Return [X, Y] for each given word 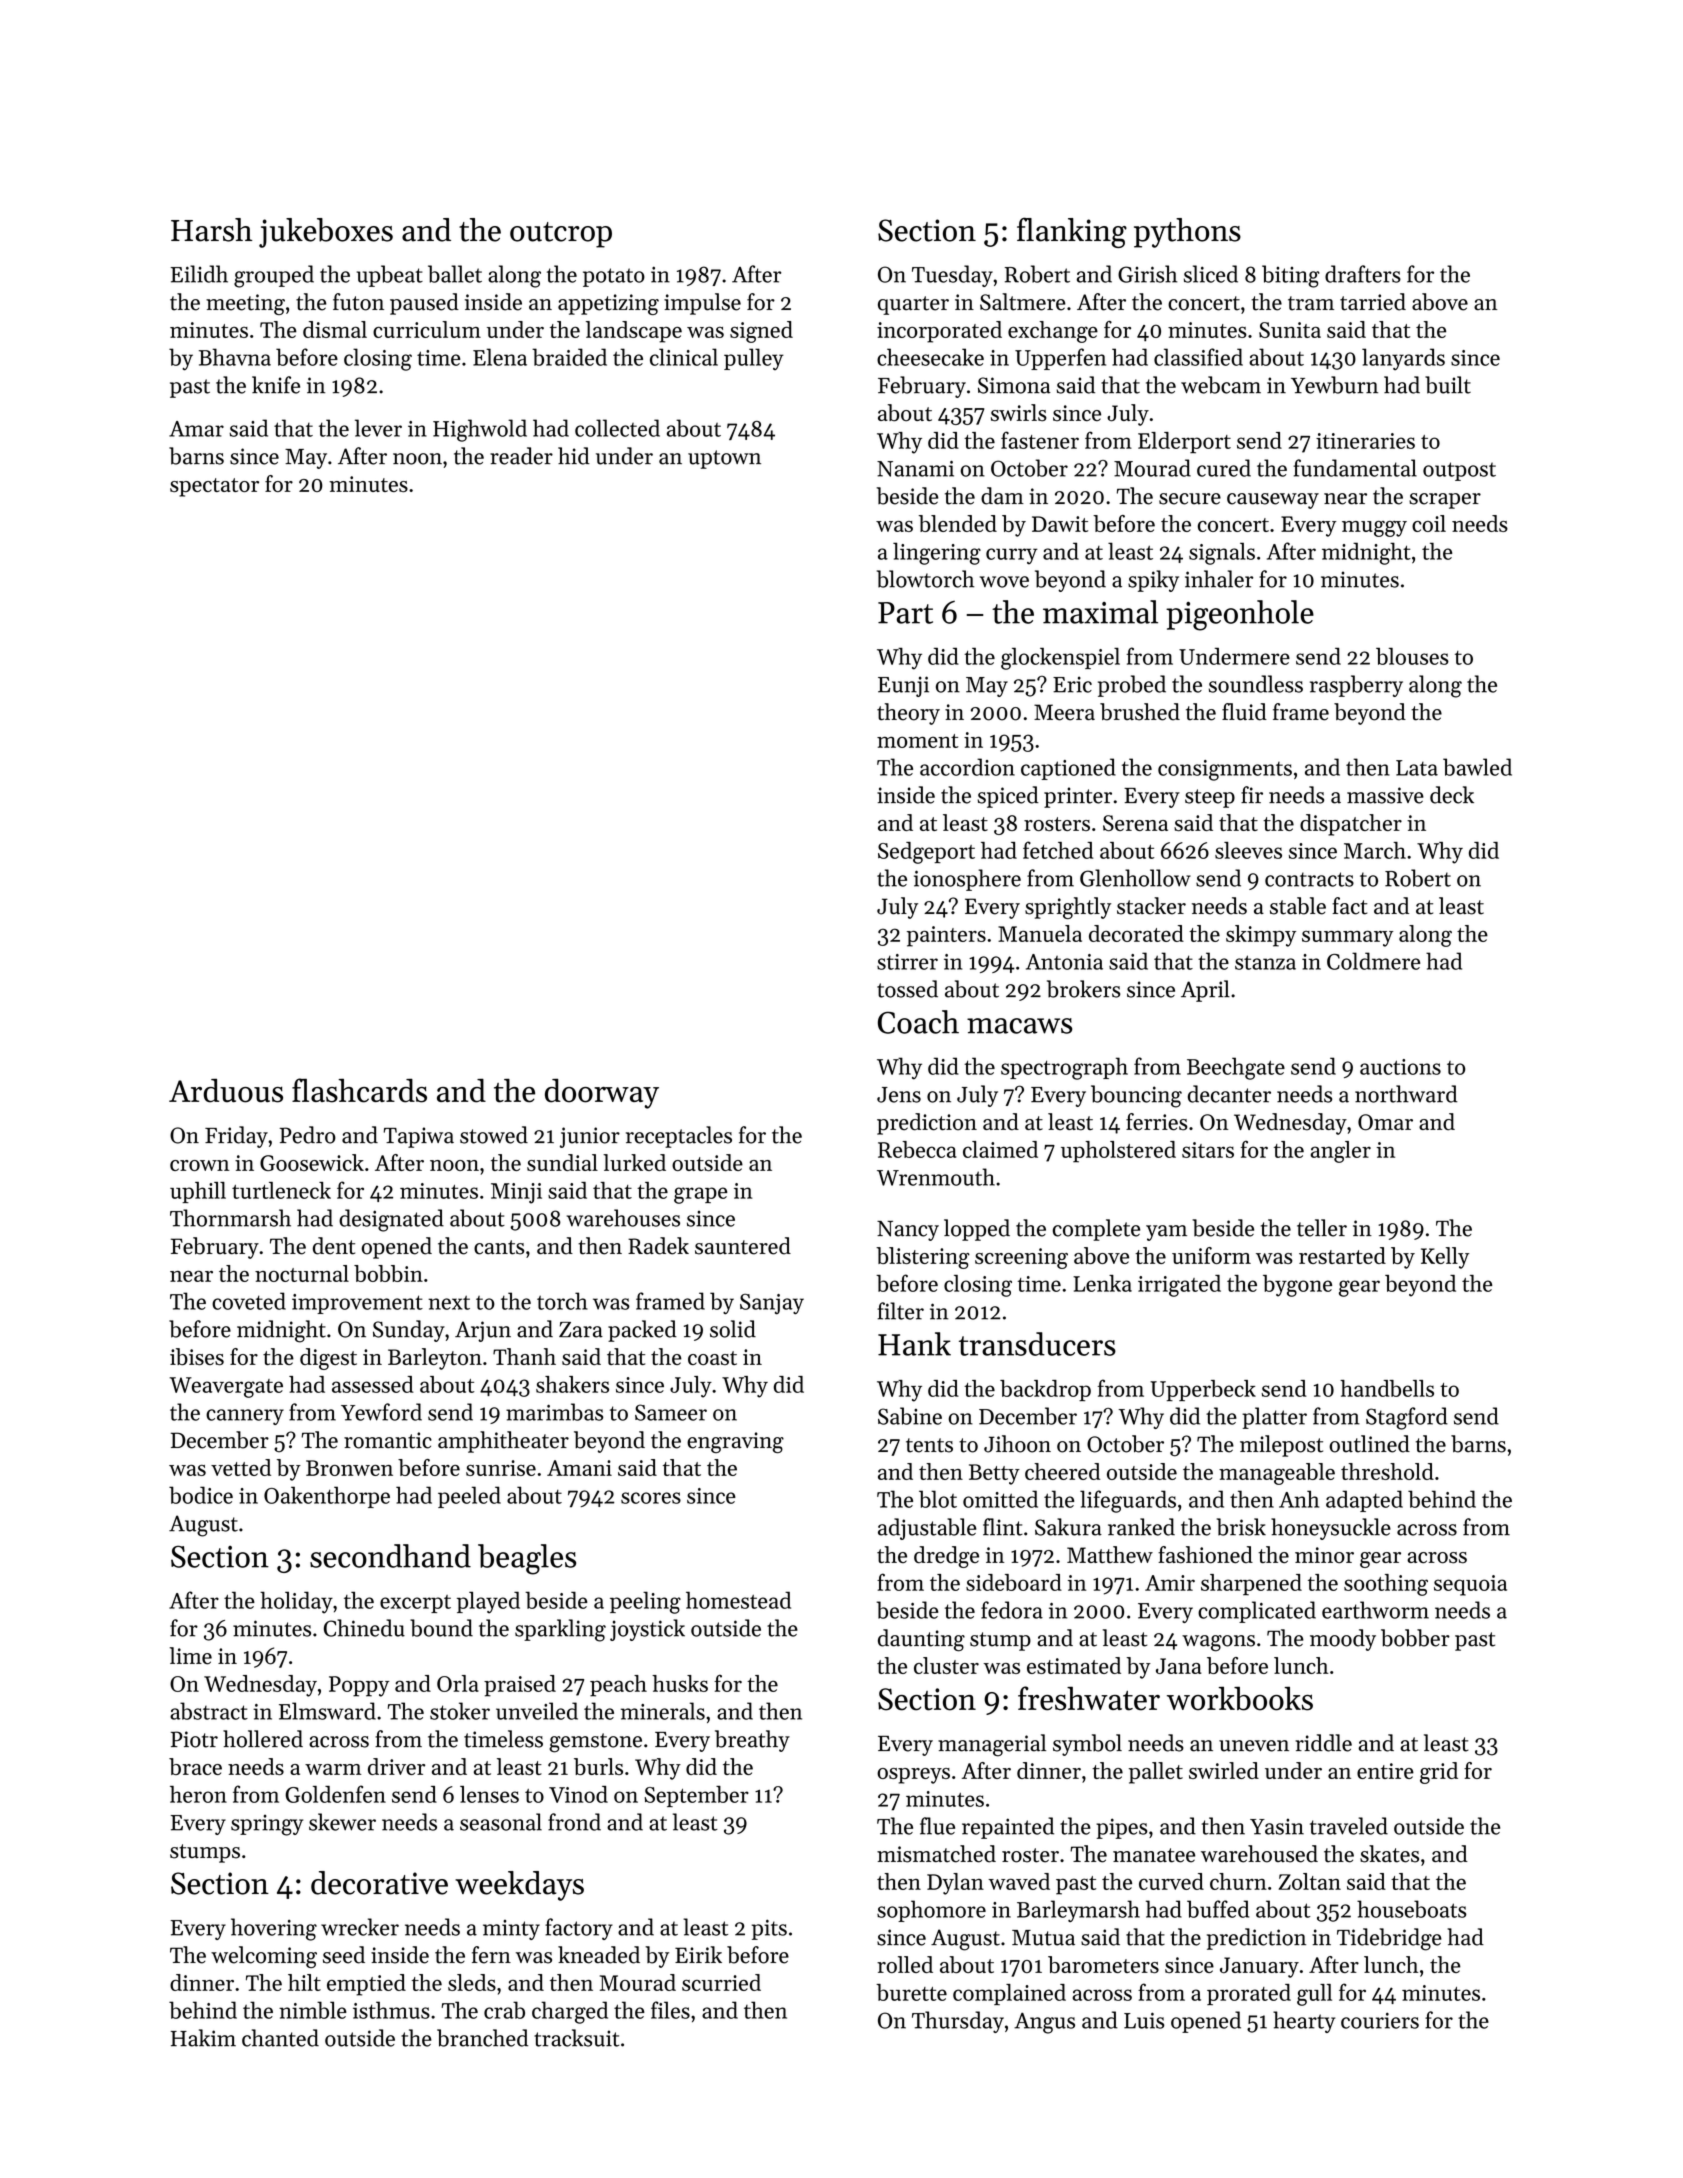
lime [191, 1656]
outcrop [561, 235]
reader [521, 456]
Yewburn [1334, 385]
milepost [1281, 1446]
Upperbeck [1203, 1390]
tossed [907, 989]
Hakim [203, 2038]
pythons [1187, 233]
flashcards [359, 1090]
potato [614, 277]
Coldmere [1373, 961]
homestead [738, 1600]
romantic [388, 1440]
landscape [634, 332]
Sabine [910, 1416]
